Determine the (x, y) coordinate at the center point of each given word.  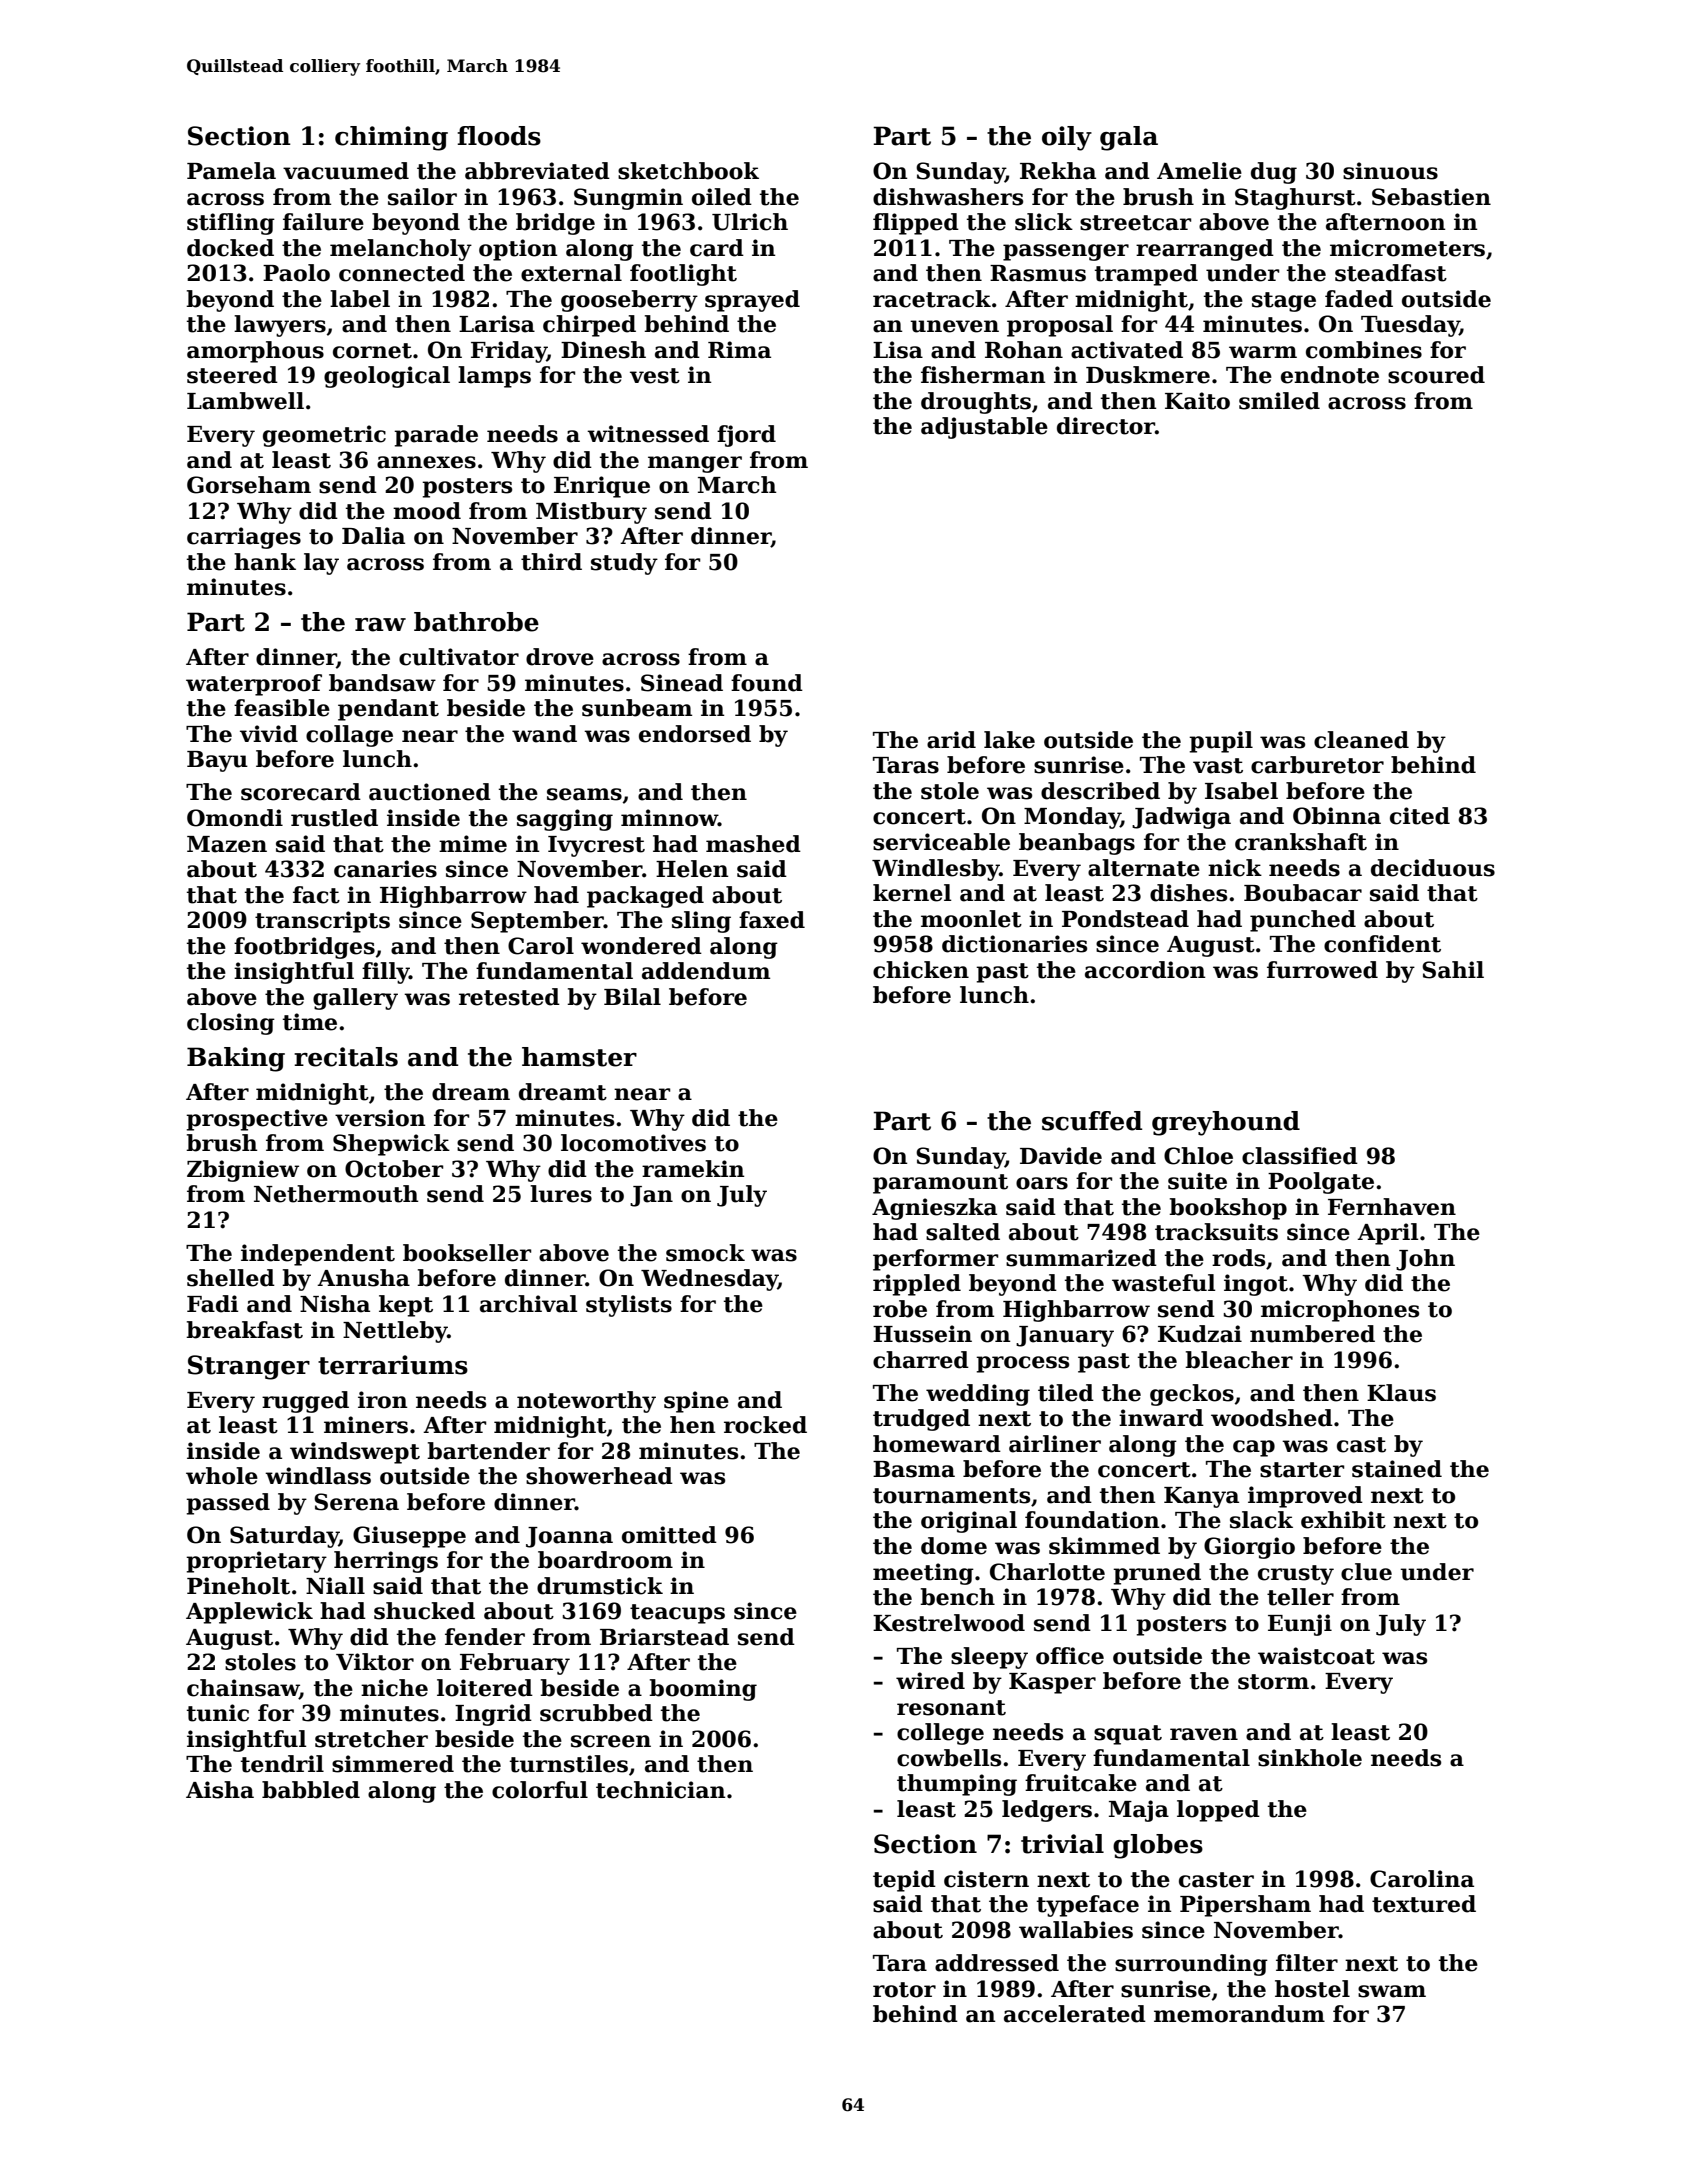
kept (406, 1306)
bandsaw (382, 683)
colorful (540, 1790)
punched (1303, 921)
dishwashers (948, 197)
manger (695, 464)
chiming (391, 138)
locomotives (633, 1143)
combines (1364, 350)
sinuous (1390, 171)
